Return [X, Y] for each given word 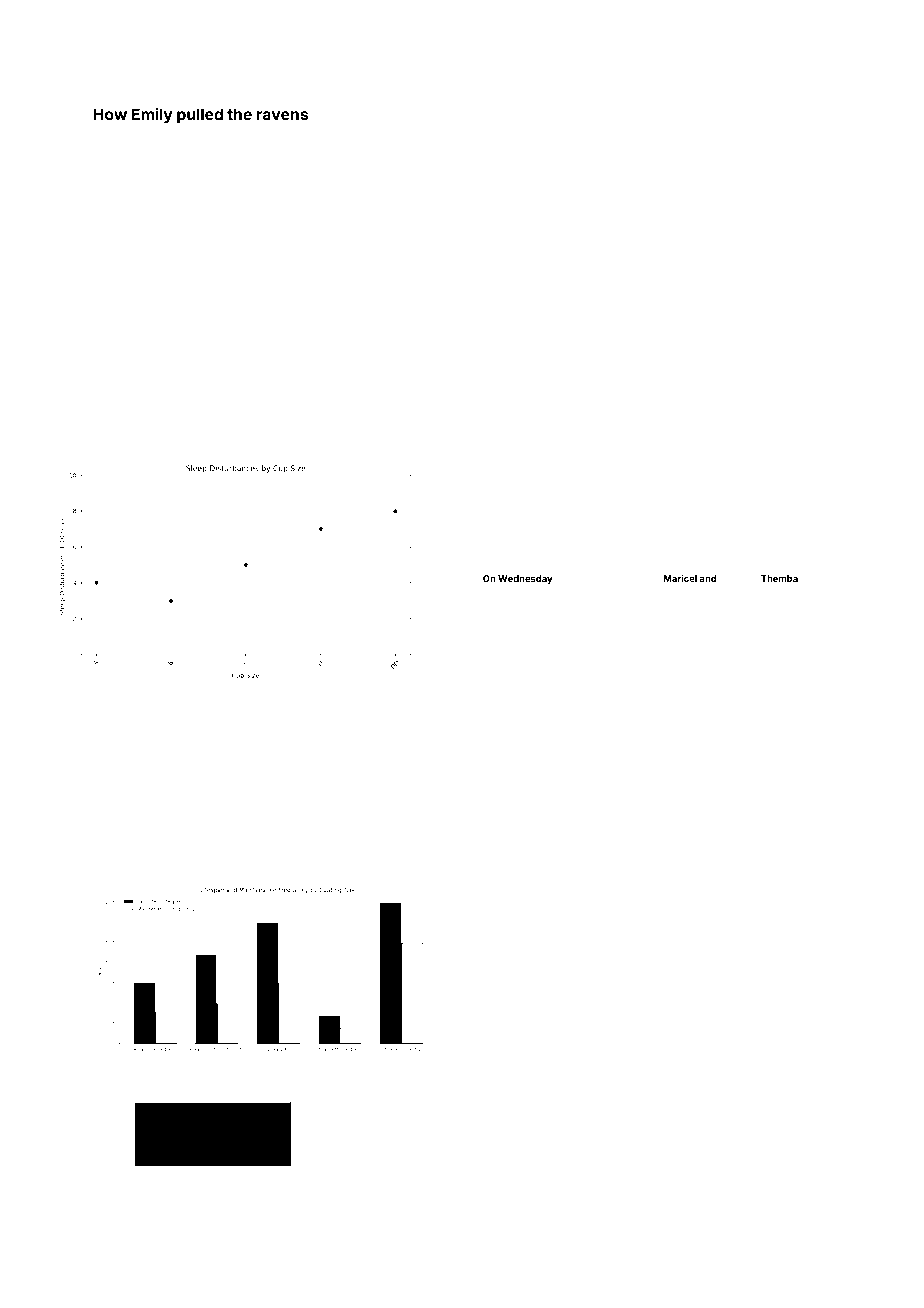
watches [391, 1249]
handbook [801, 139]
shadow [197, 1070]
